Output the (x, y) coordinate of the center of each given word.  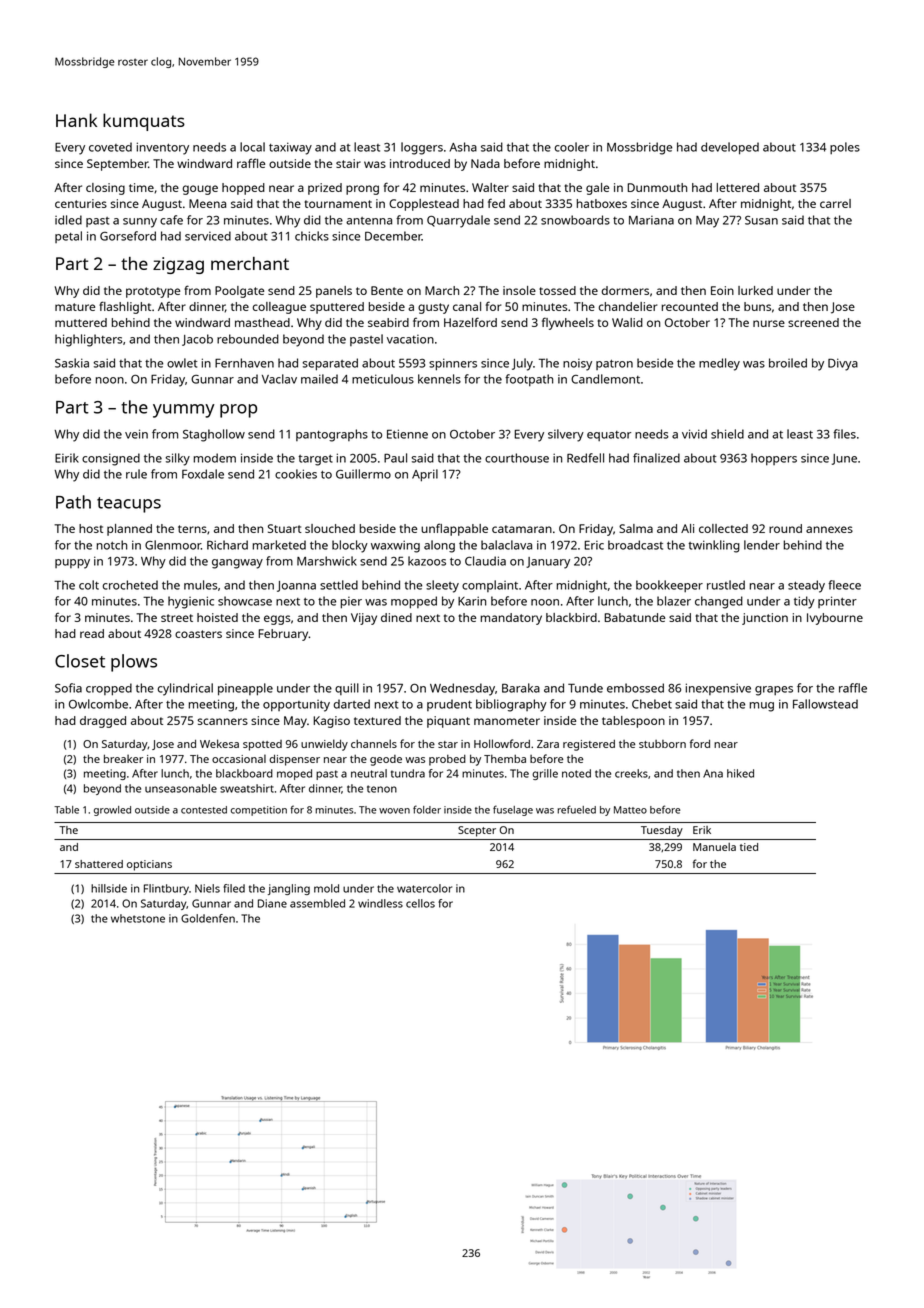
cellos (420, 903)
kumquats (144, 122)
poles (845, 148)
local (252, 147)
